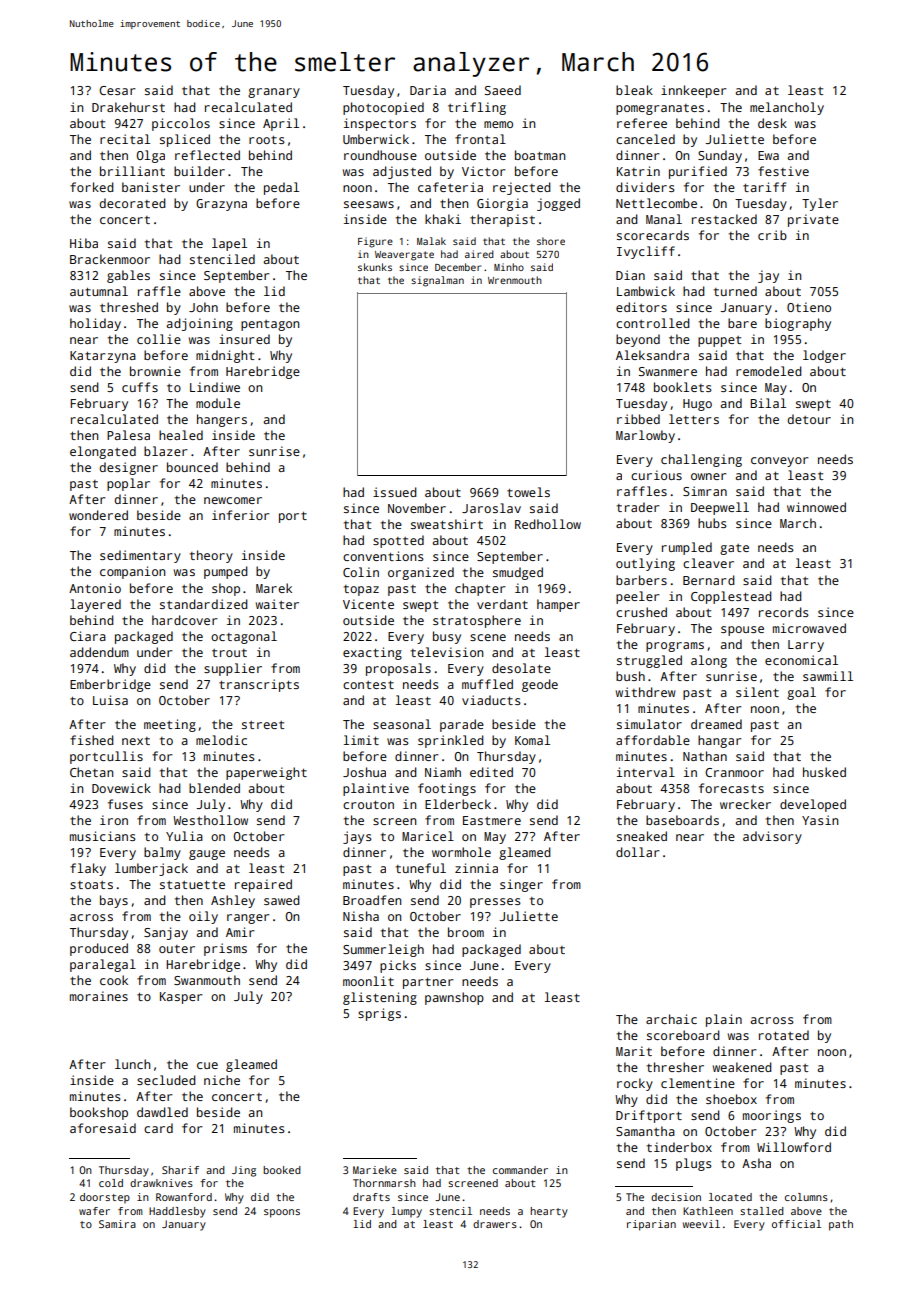 This page has width=924, height=1308. What do you see at coordinates (794, 1147) in the page?
I see `Willowford` at bounding box center [794, 1147].
